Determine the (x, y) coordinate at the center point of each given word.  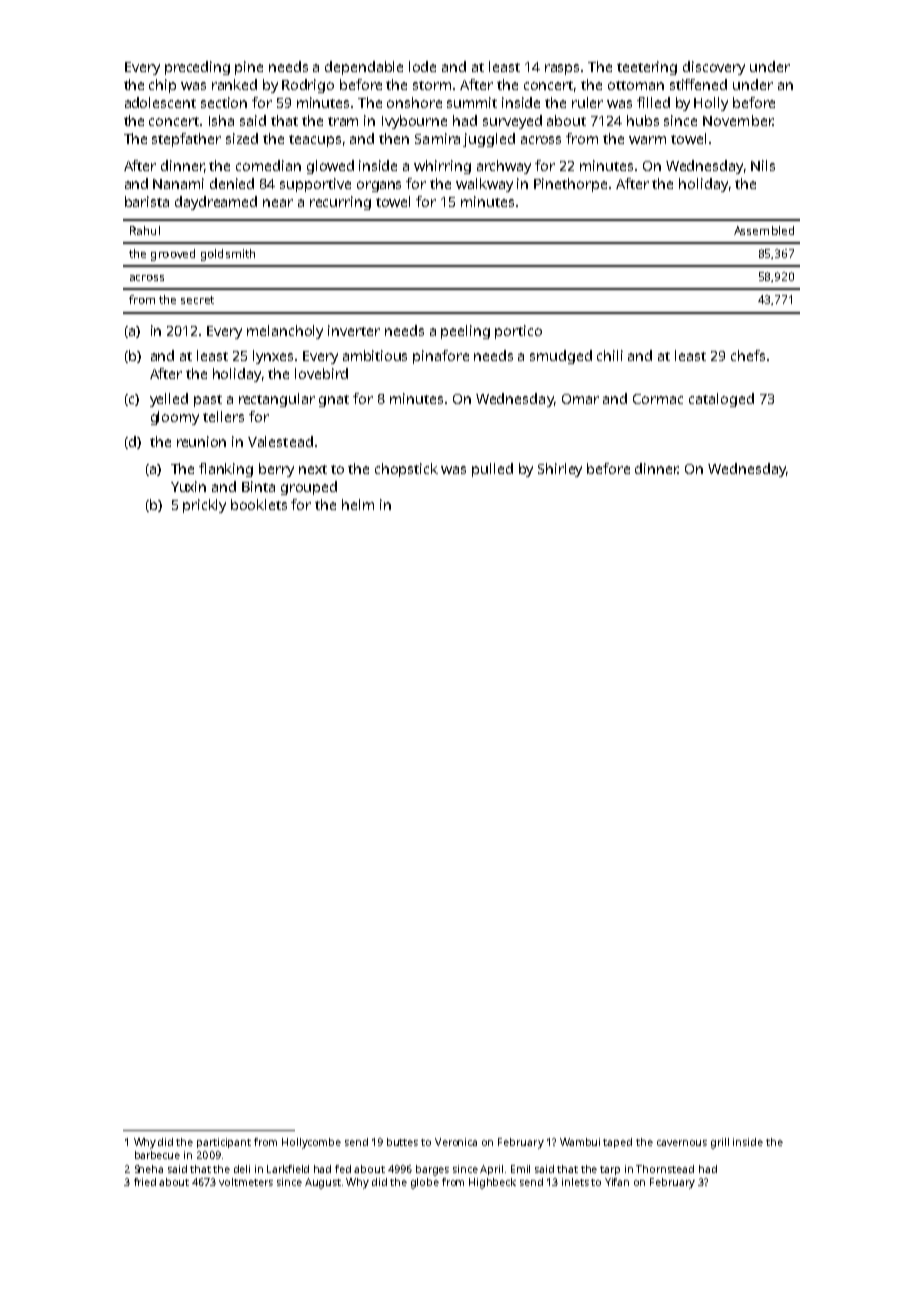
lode (422, 66)
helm (358, 504)
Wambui (580, 1142)
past (208, 401)
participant (224, 1143)
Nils (763, 165)
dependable (364, 68)
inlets (575, 1182)
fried (145, 1182)
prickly (204, 506)
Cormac (658, 399)
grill (720, 1143)
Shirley (560, 470)
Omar (580, 399)
